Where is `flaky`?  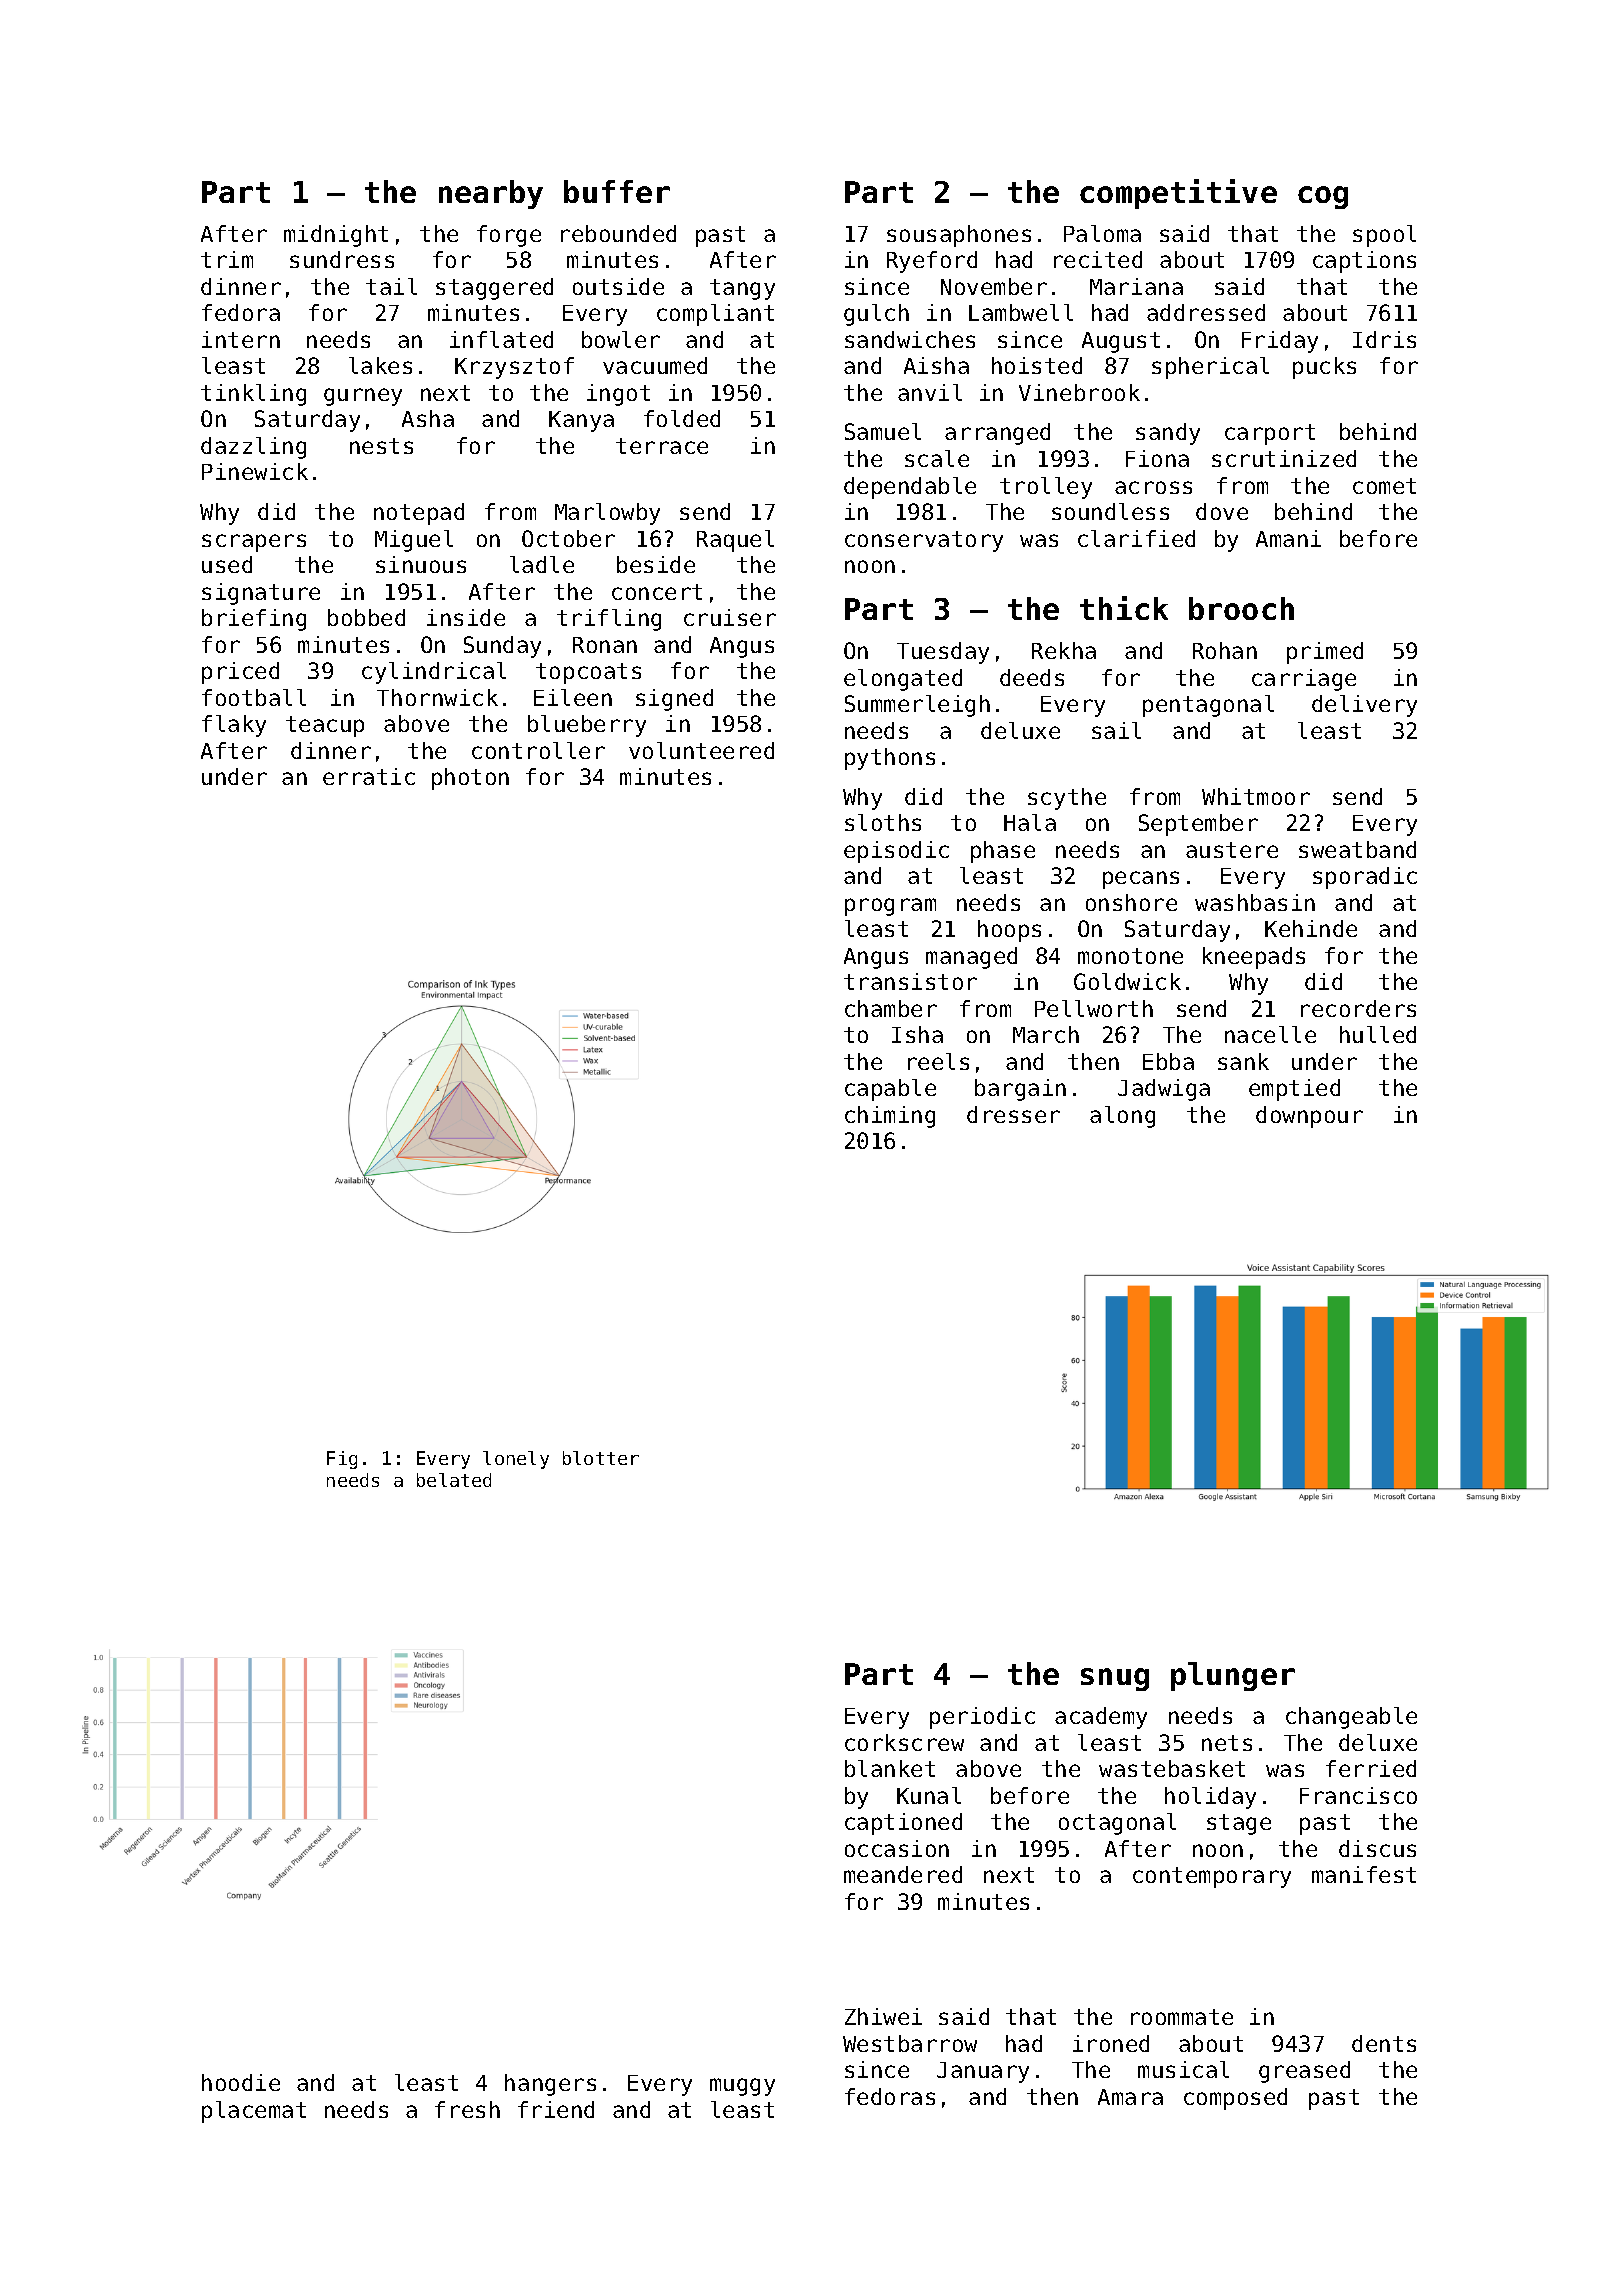
flaky is located at coordinates (234, 726).
